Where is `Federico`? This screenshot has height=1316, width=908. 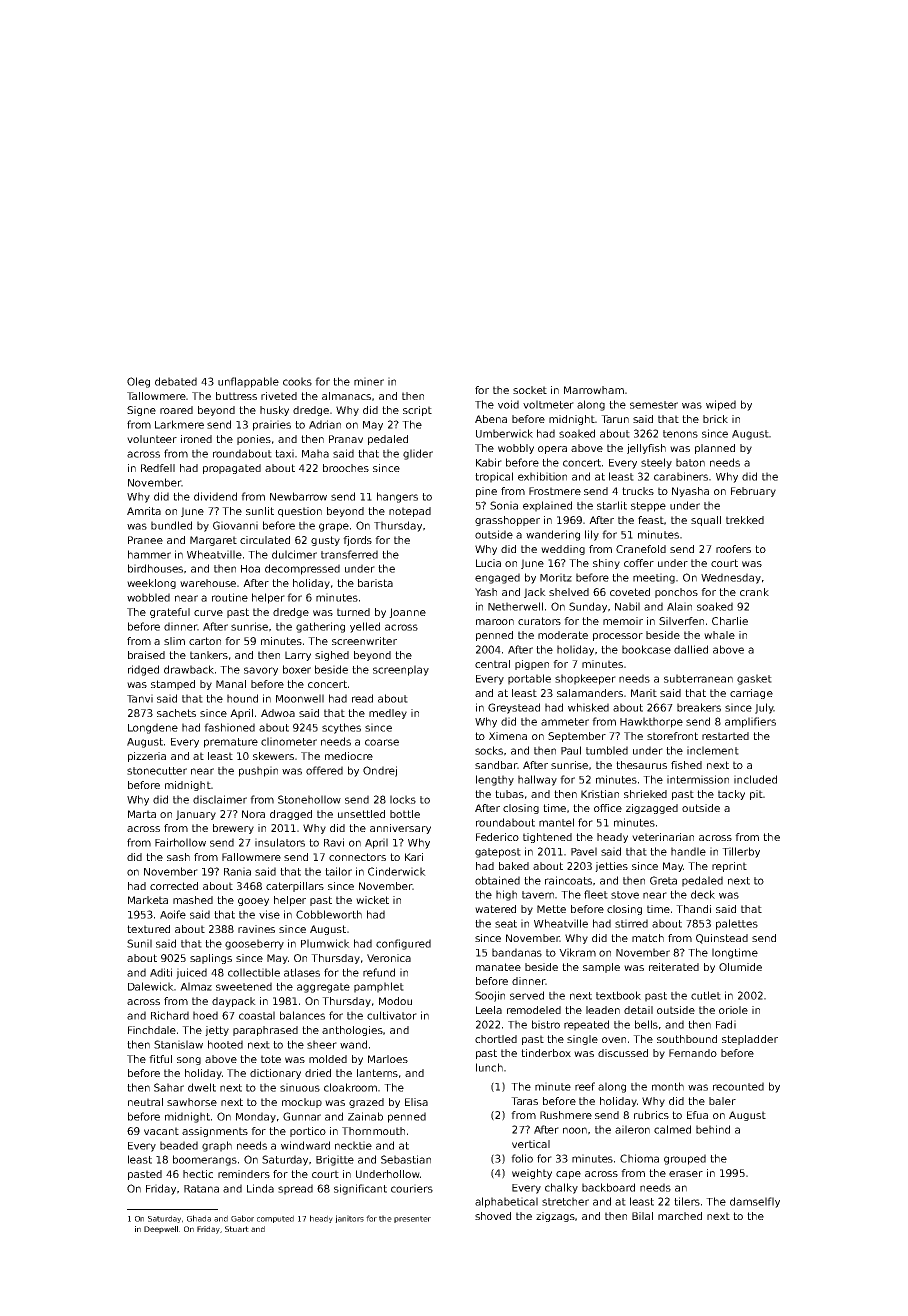 Federico is located at coordinates (497, 837).
